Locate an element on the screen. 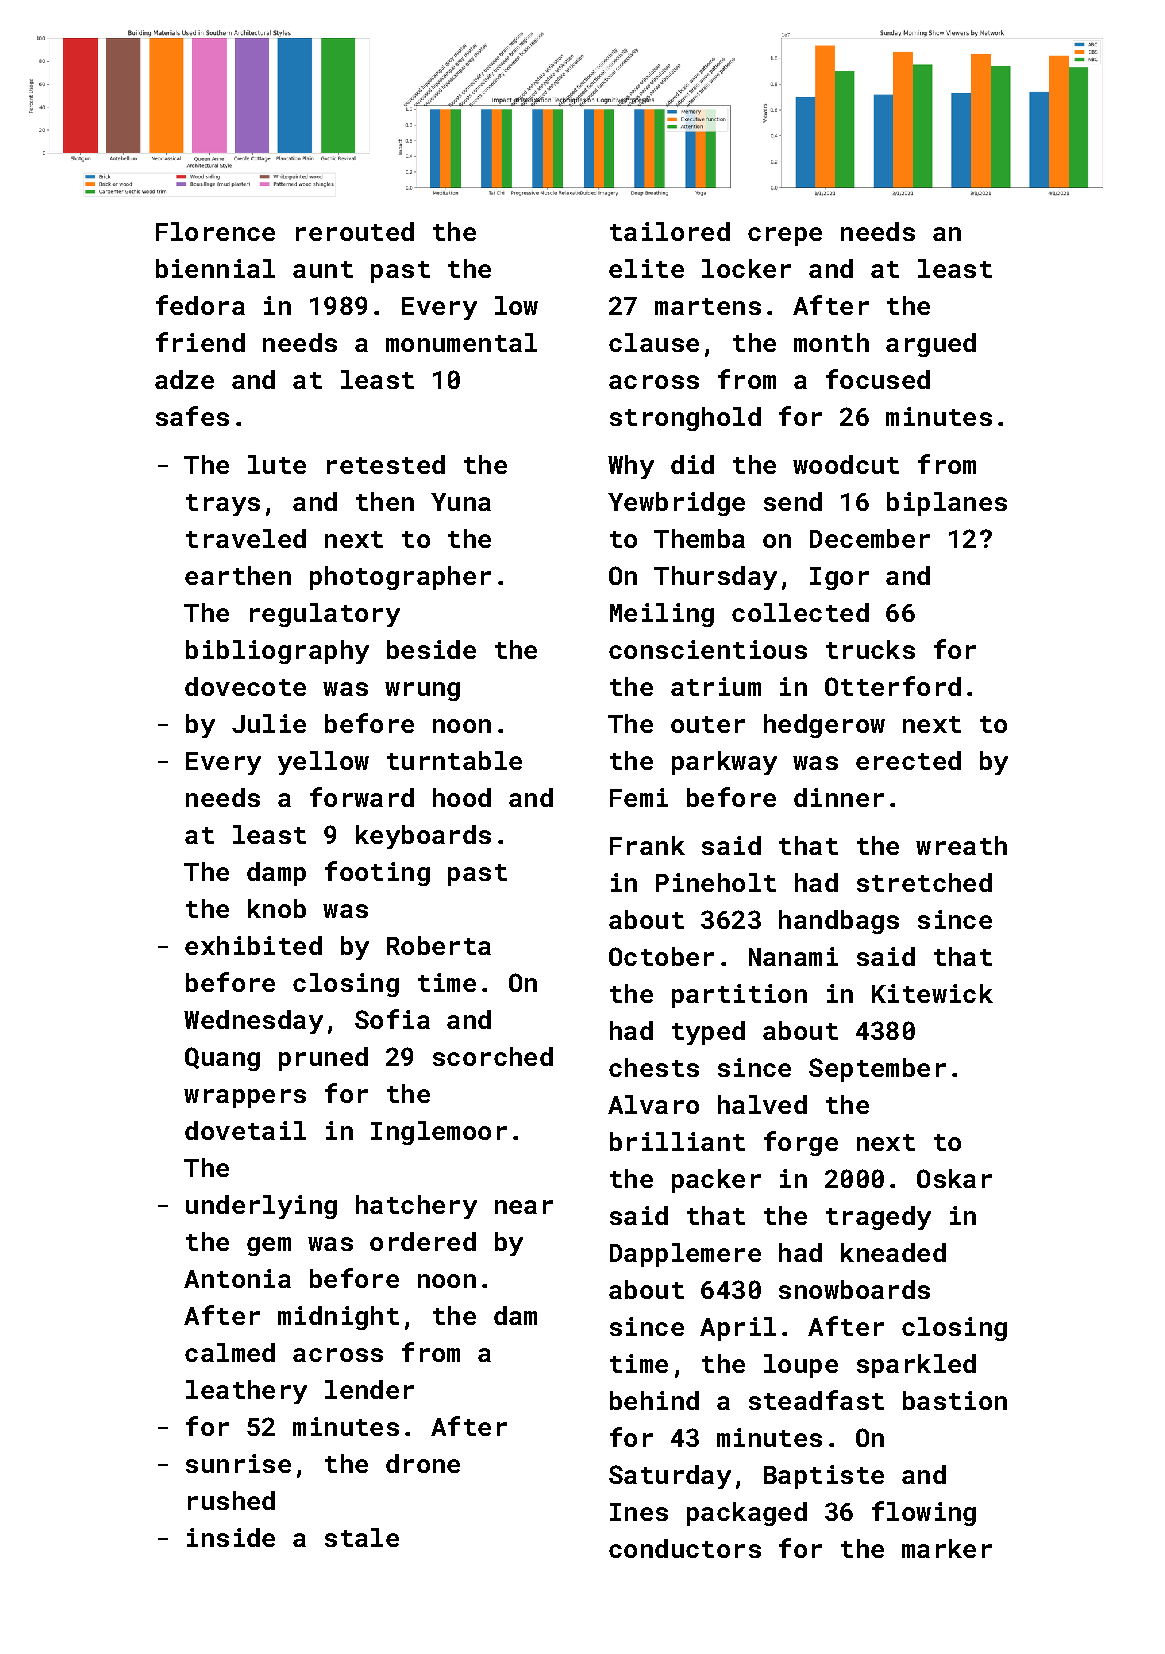  Quang is located at coordinates (222, 1059).
